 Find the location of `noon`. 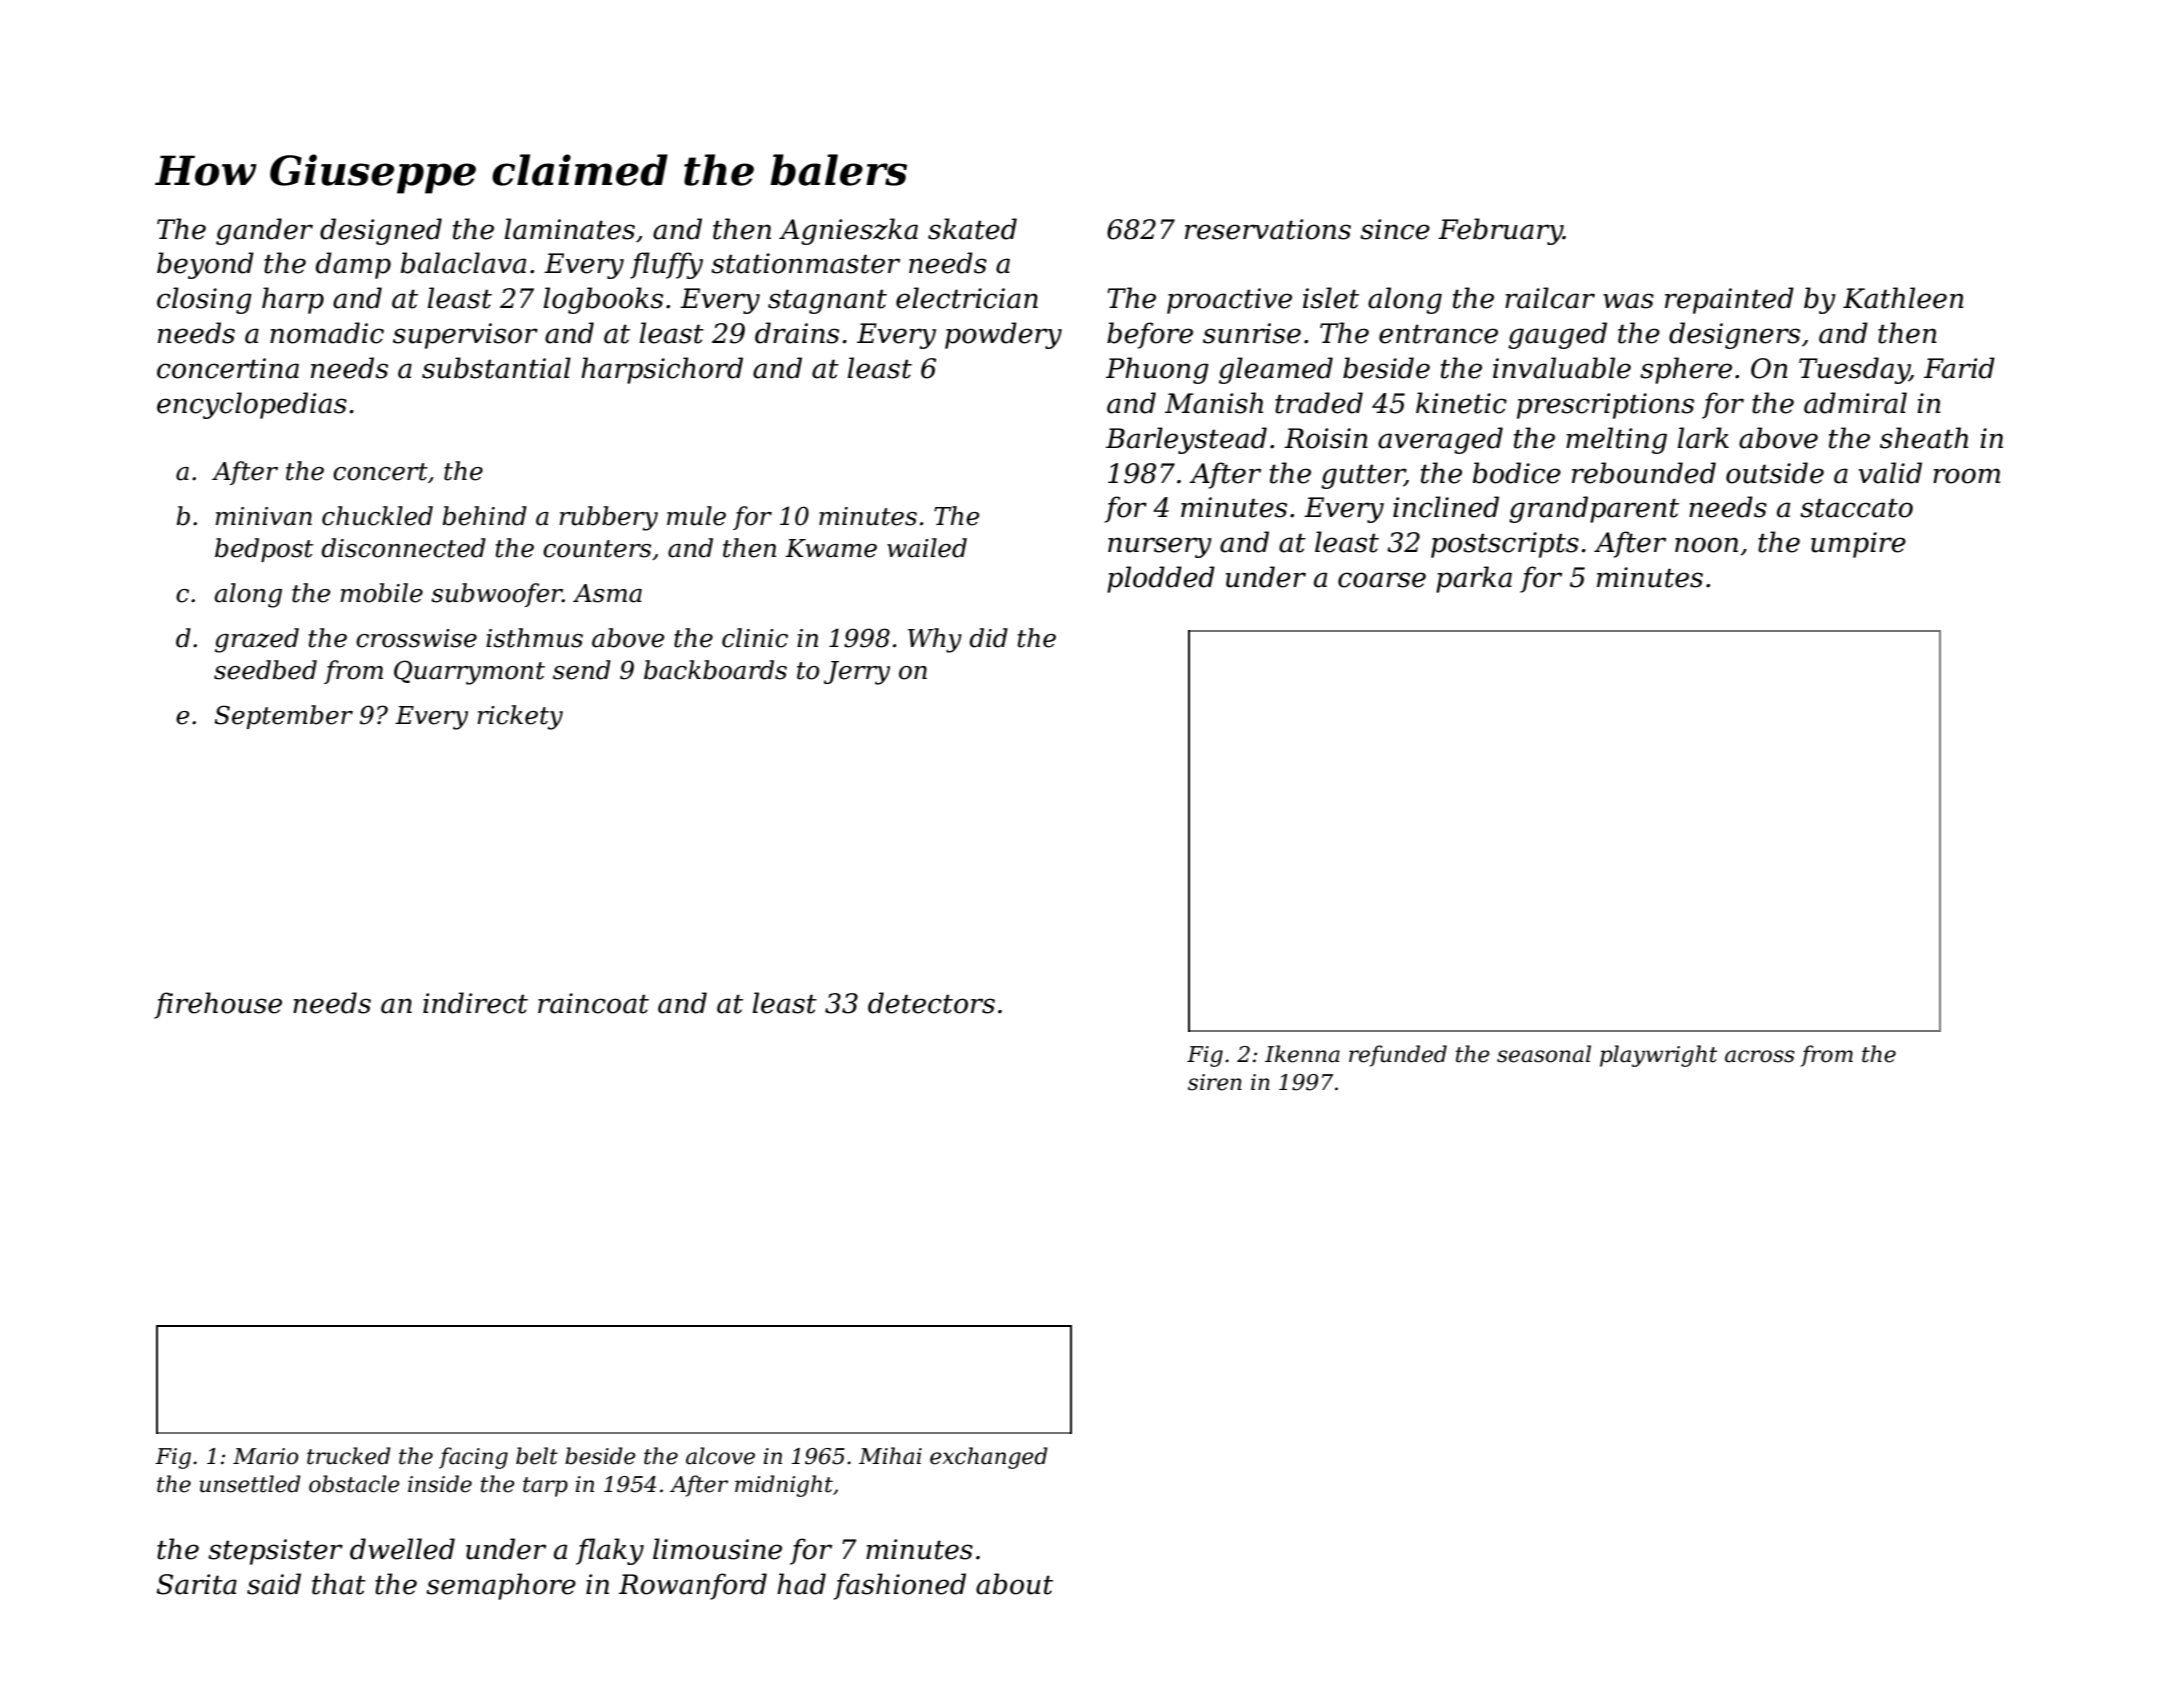

noon is located at coordinates (1706, 545).
